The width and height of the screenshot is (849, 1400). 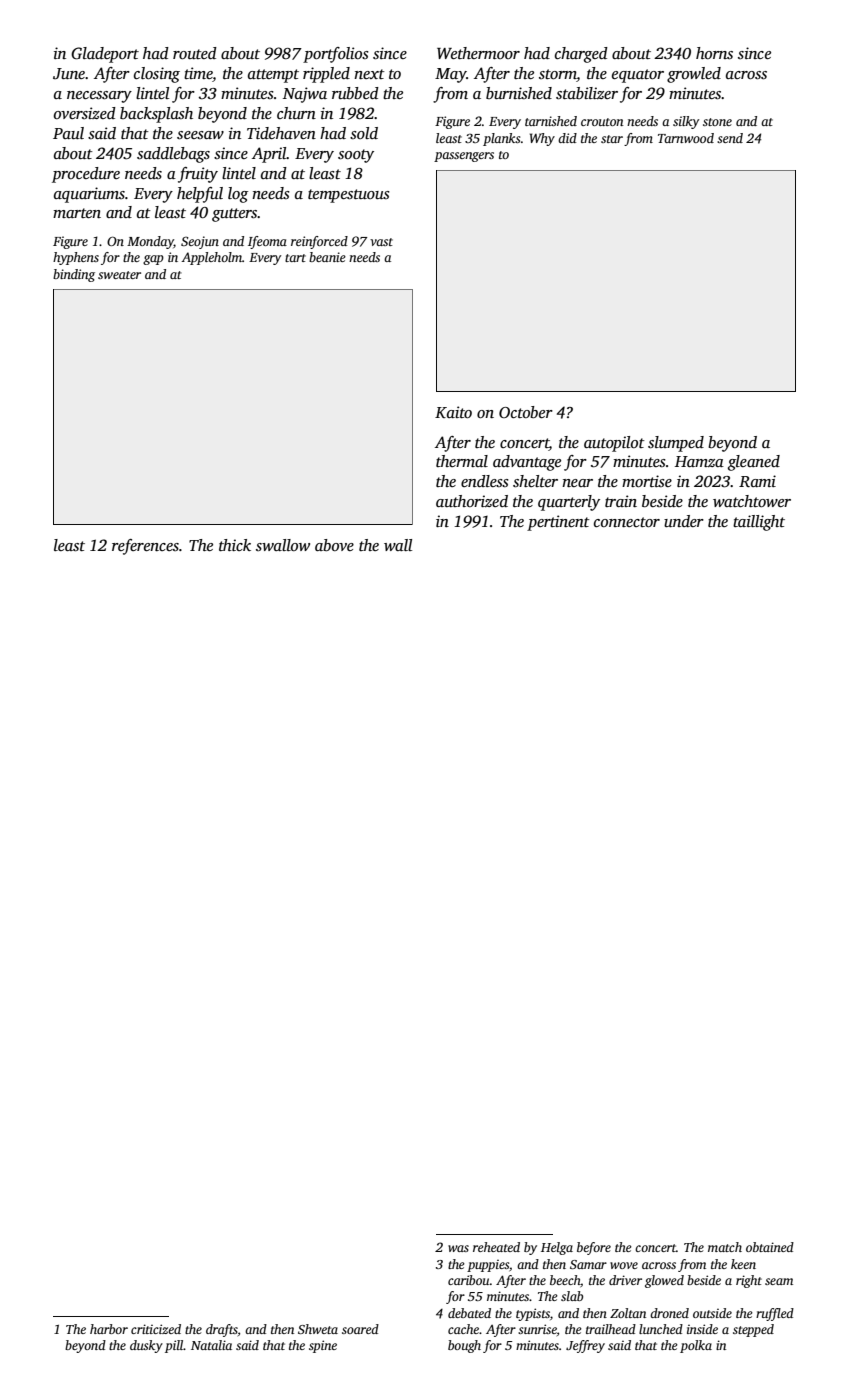 I want to click on Monday, so click(x=150, y=242).
